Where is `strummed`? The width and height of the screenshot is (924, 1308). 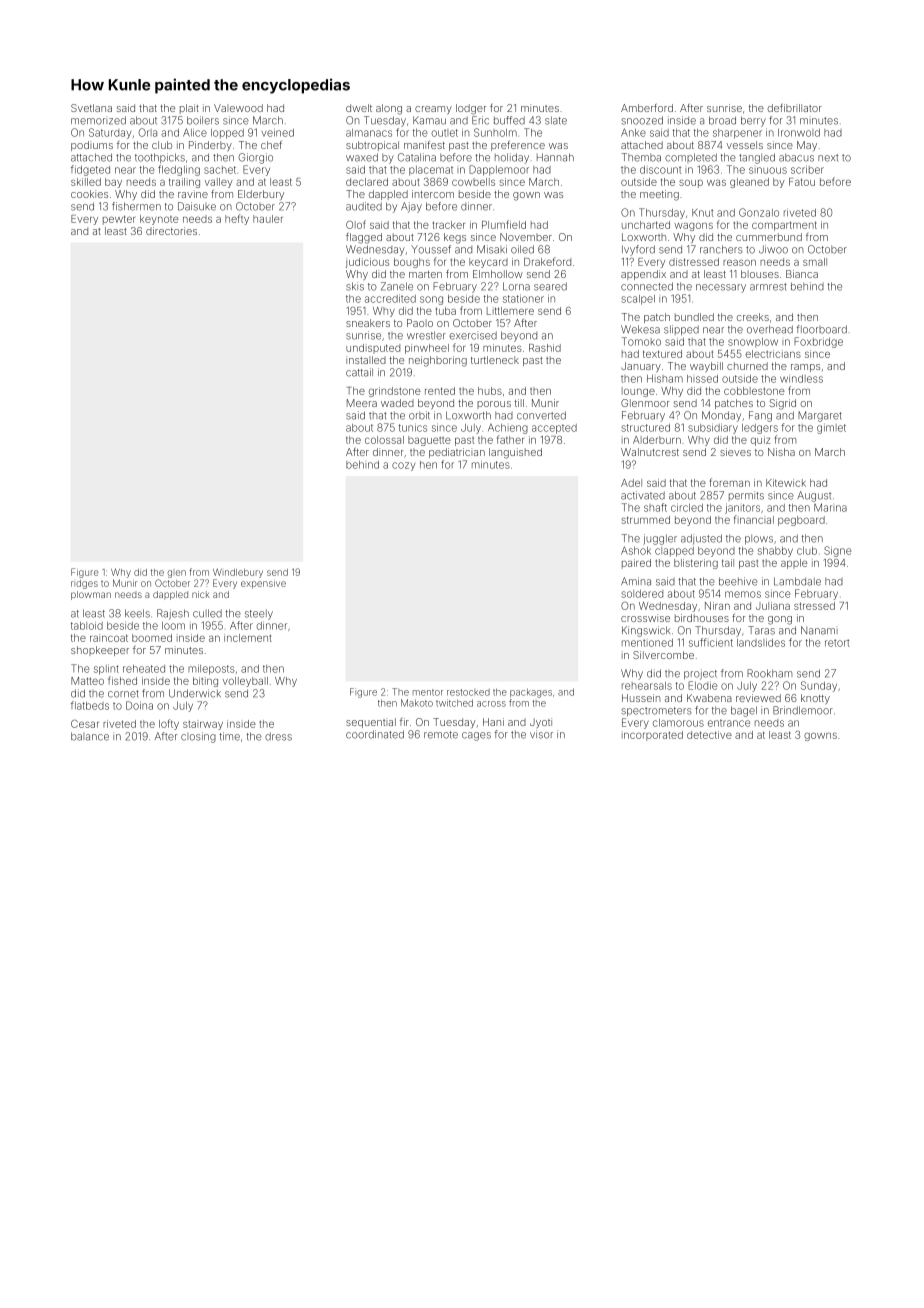 strummed is located at coordinates (645, 520).
